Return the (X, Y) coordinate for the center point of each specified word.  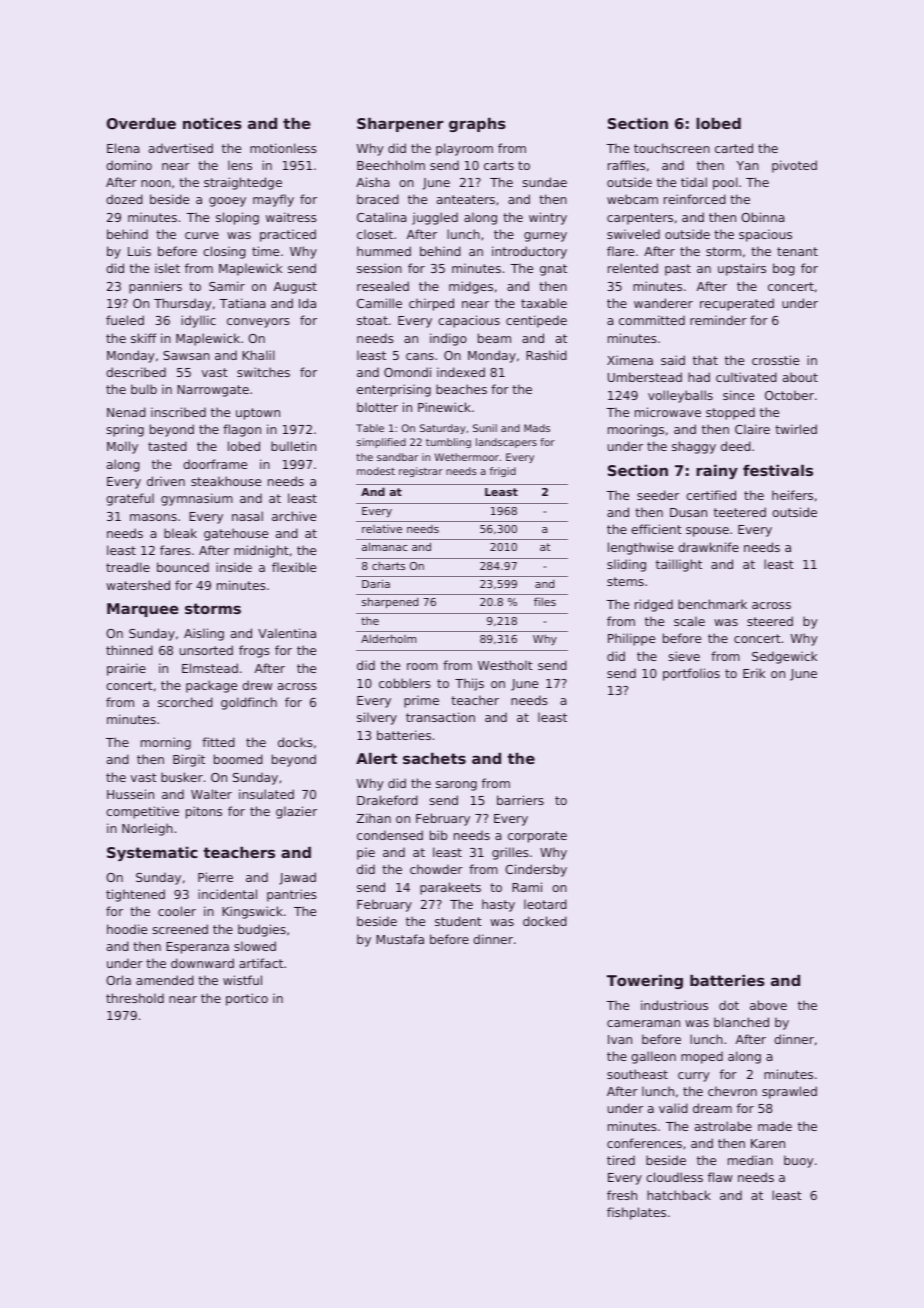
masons (153, 517)
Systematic (152, 854)
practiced (288, 235)
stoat (372, 320)
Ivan (620, 1039)
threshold (135, 998)
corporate (537, 837)
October (789, 395)
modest (376, 471)
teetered (740, 512)
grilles (510, 853)
